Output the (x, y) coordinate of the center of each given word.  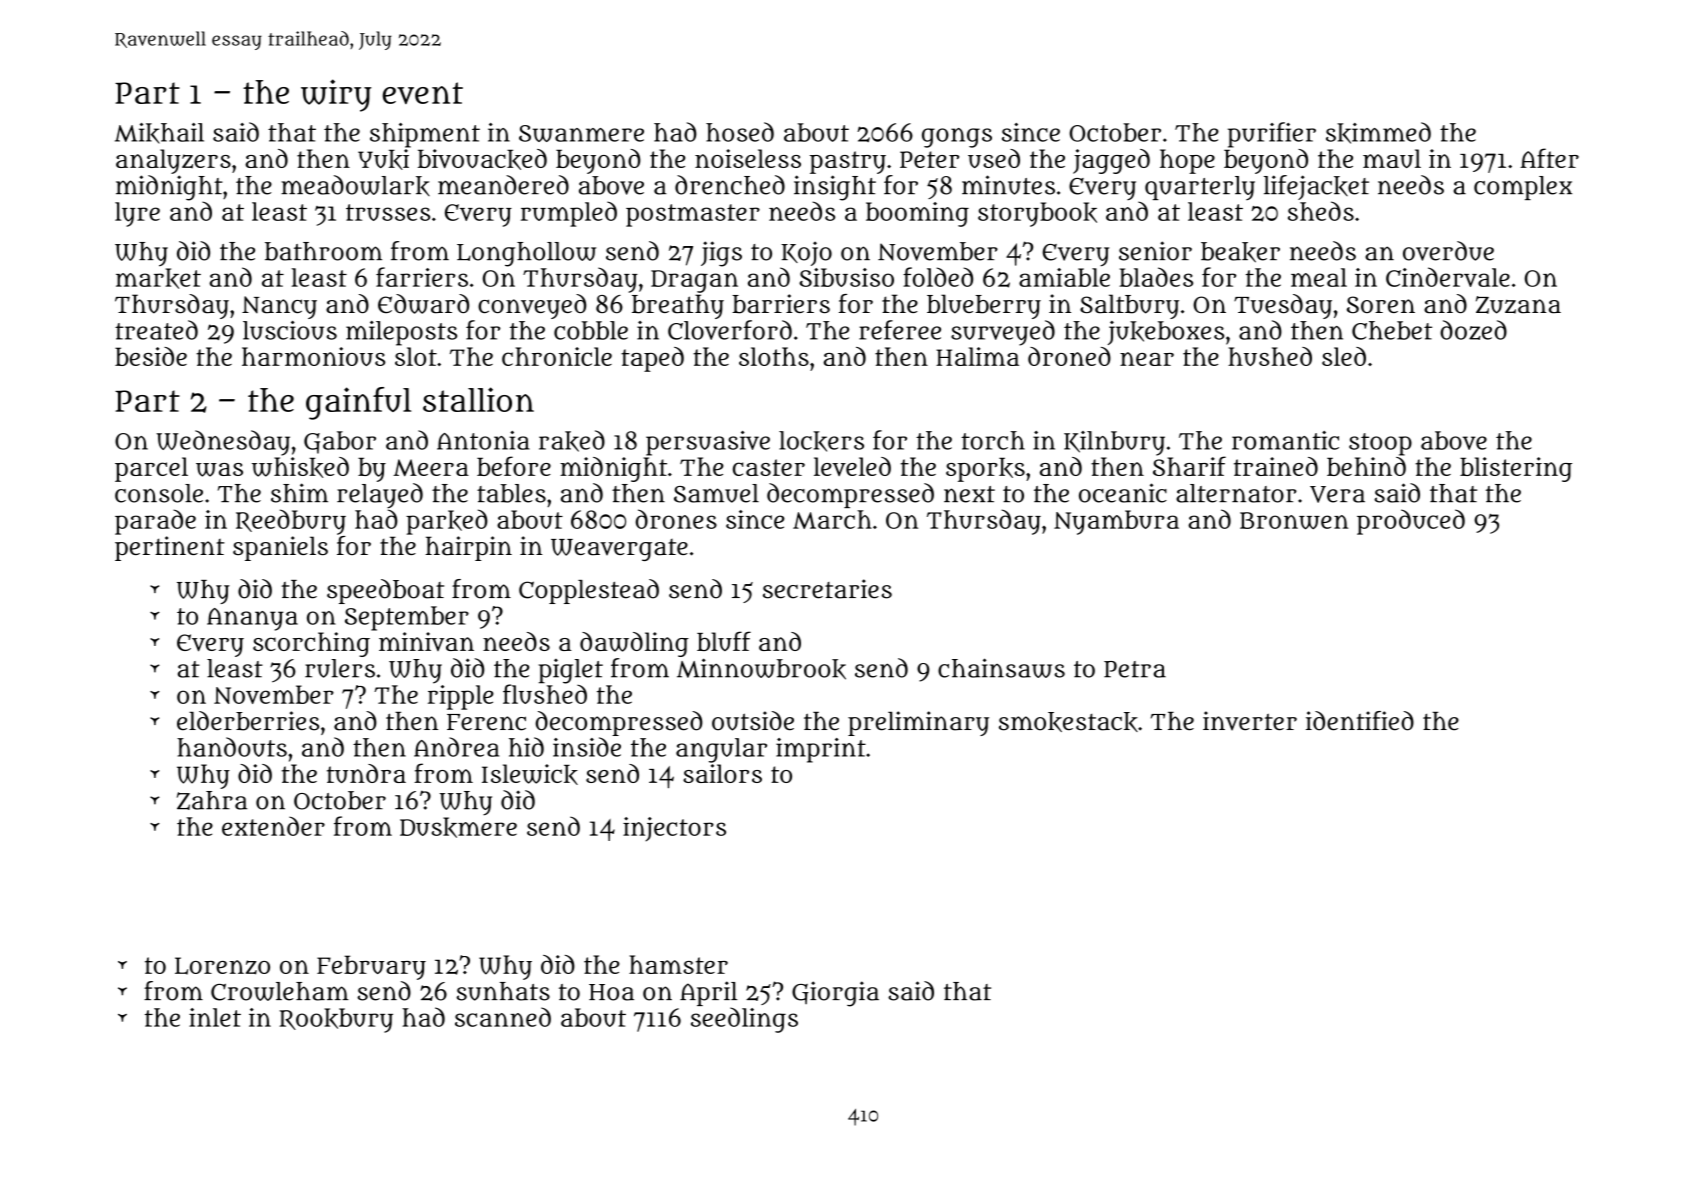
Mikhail (159, 133)
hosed (740, 132)
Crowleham (280, 991)
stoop (1380, 444)
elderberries (248, 721)
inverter (1250, 721)
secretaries (827, 589)
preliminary (918, 723)
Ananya (252, 619)
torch (993, 440)
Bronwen (1294, 521)
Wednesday (223, 443)
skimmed (1378, 133)
